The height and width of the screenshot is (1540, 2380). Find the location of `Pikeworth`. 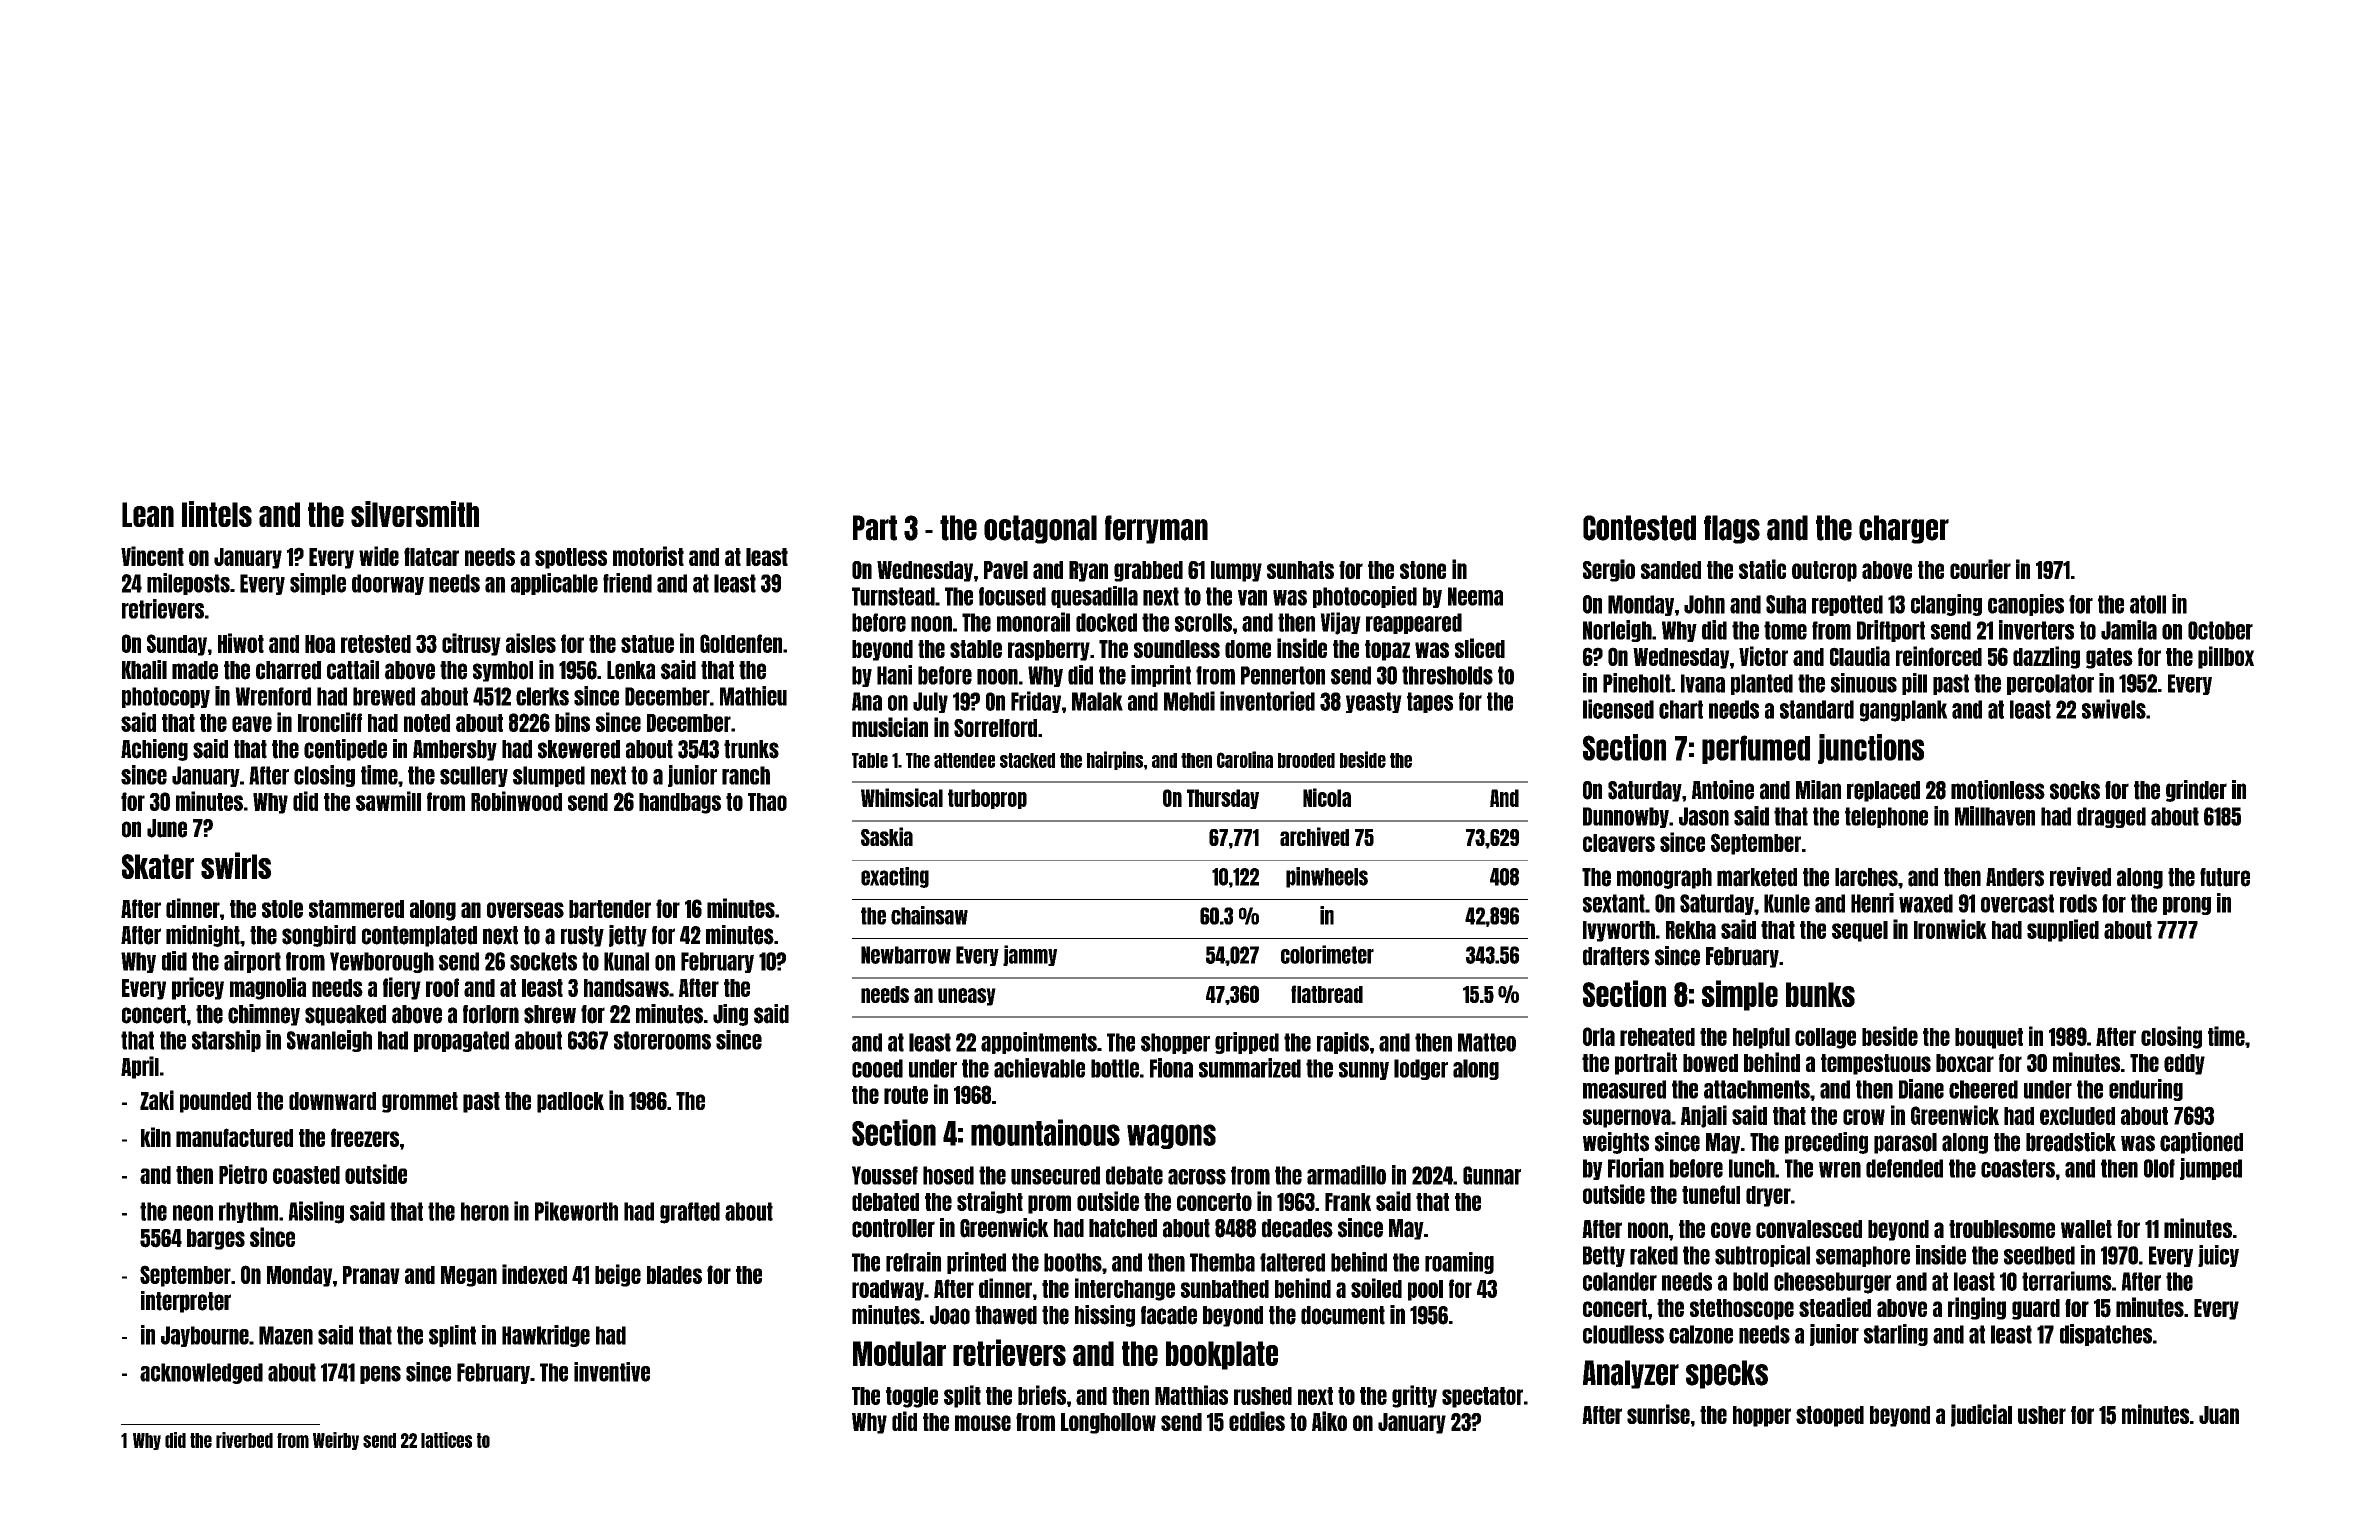

Pikeworth is located at coordinates (576, 1211).
